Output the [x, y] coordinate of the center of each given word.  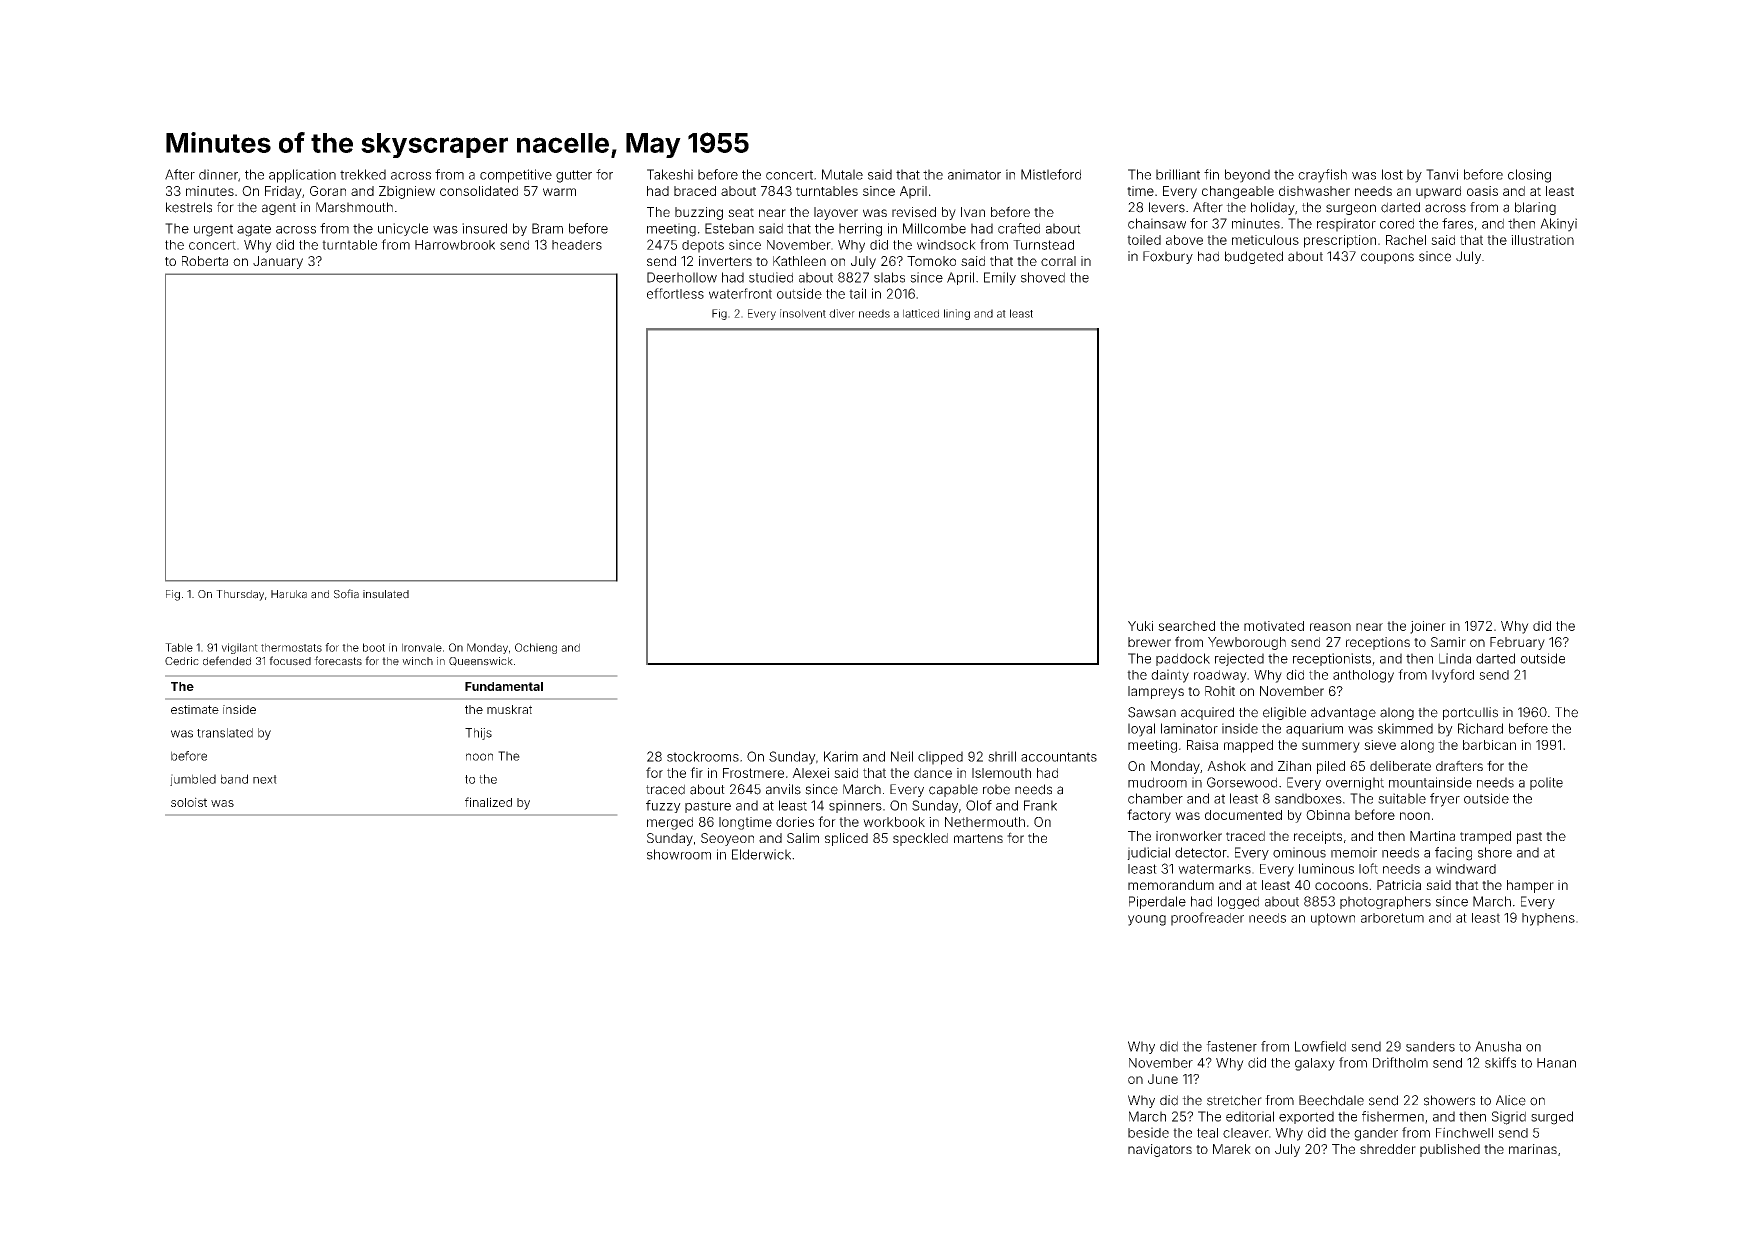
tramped [1485, 837]
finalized [488, 802]
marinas [1533, 1149]
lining [957, 314]
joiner [1428, 627]
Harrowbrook [455, 245]
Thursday [240, 595]
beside [1148, 1132]
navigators [1160, 1150]
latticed [921, 313]
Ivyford [1453, 676]
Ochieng [536, 648]
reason [1330, 627]
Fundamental [504, 686]
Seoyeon [727, 839]
